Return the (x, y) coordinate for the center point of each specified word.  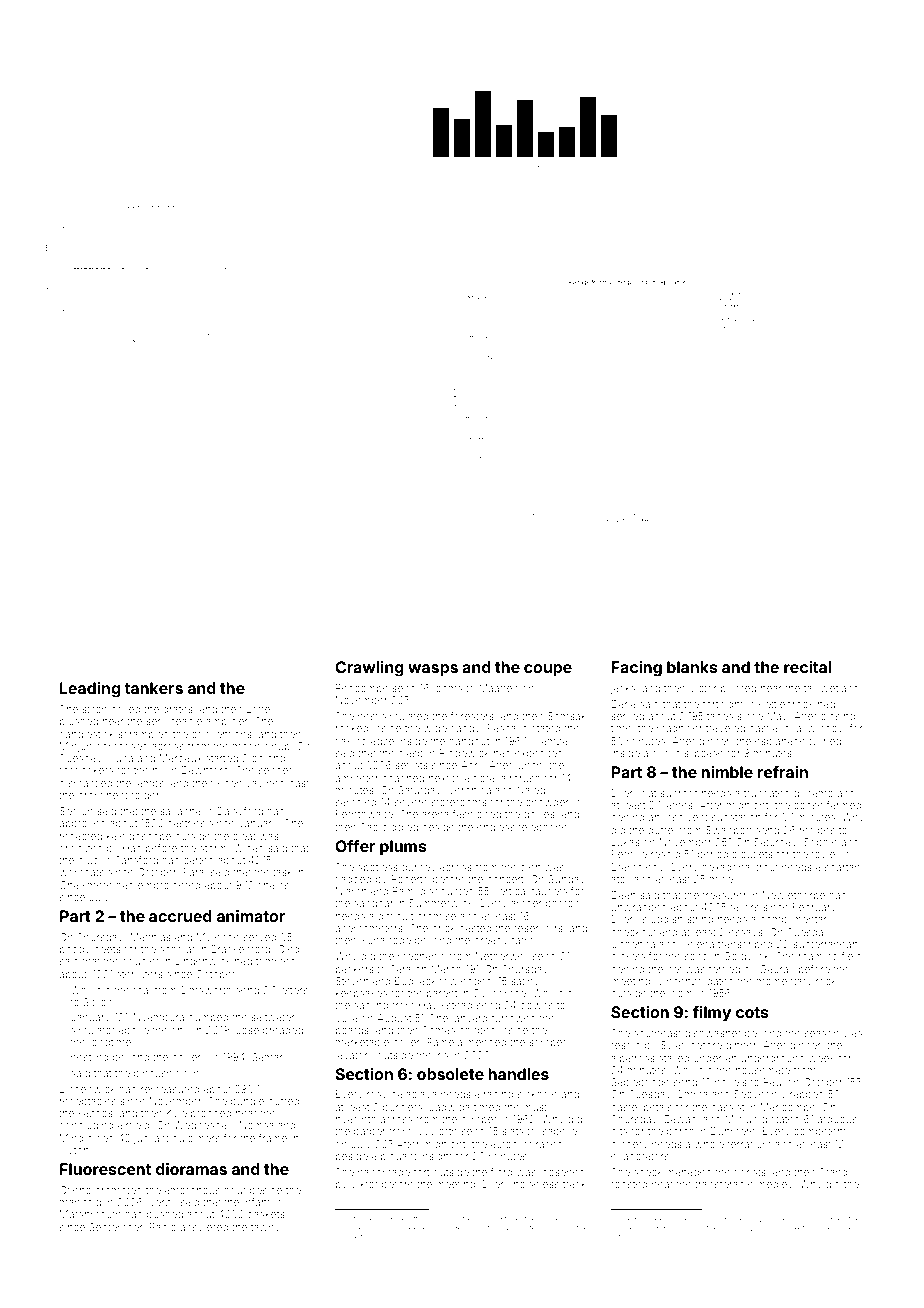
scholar (177, 949)
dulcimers (196, 1138)
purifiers (402, 1108)
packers (355, 970)
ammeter (356, 778)
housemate (763, 1070)
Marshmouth (90, 1214)
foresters (472, 716)
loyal (793, 729)
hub (281, 746)
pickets (628, 957)
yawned (265, 784)
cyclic (666, 754)
